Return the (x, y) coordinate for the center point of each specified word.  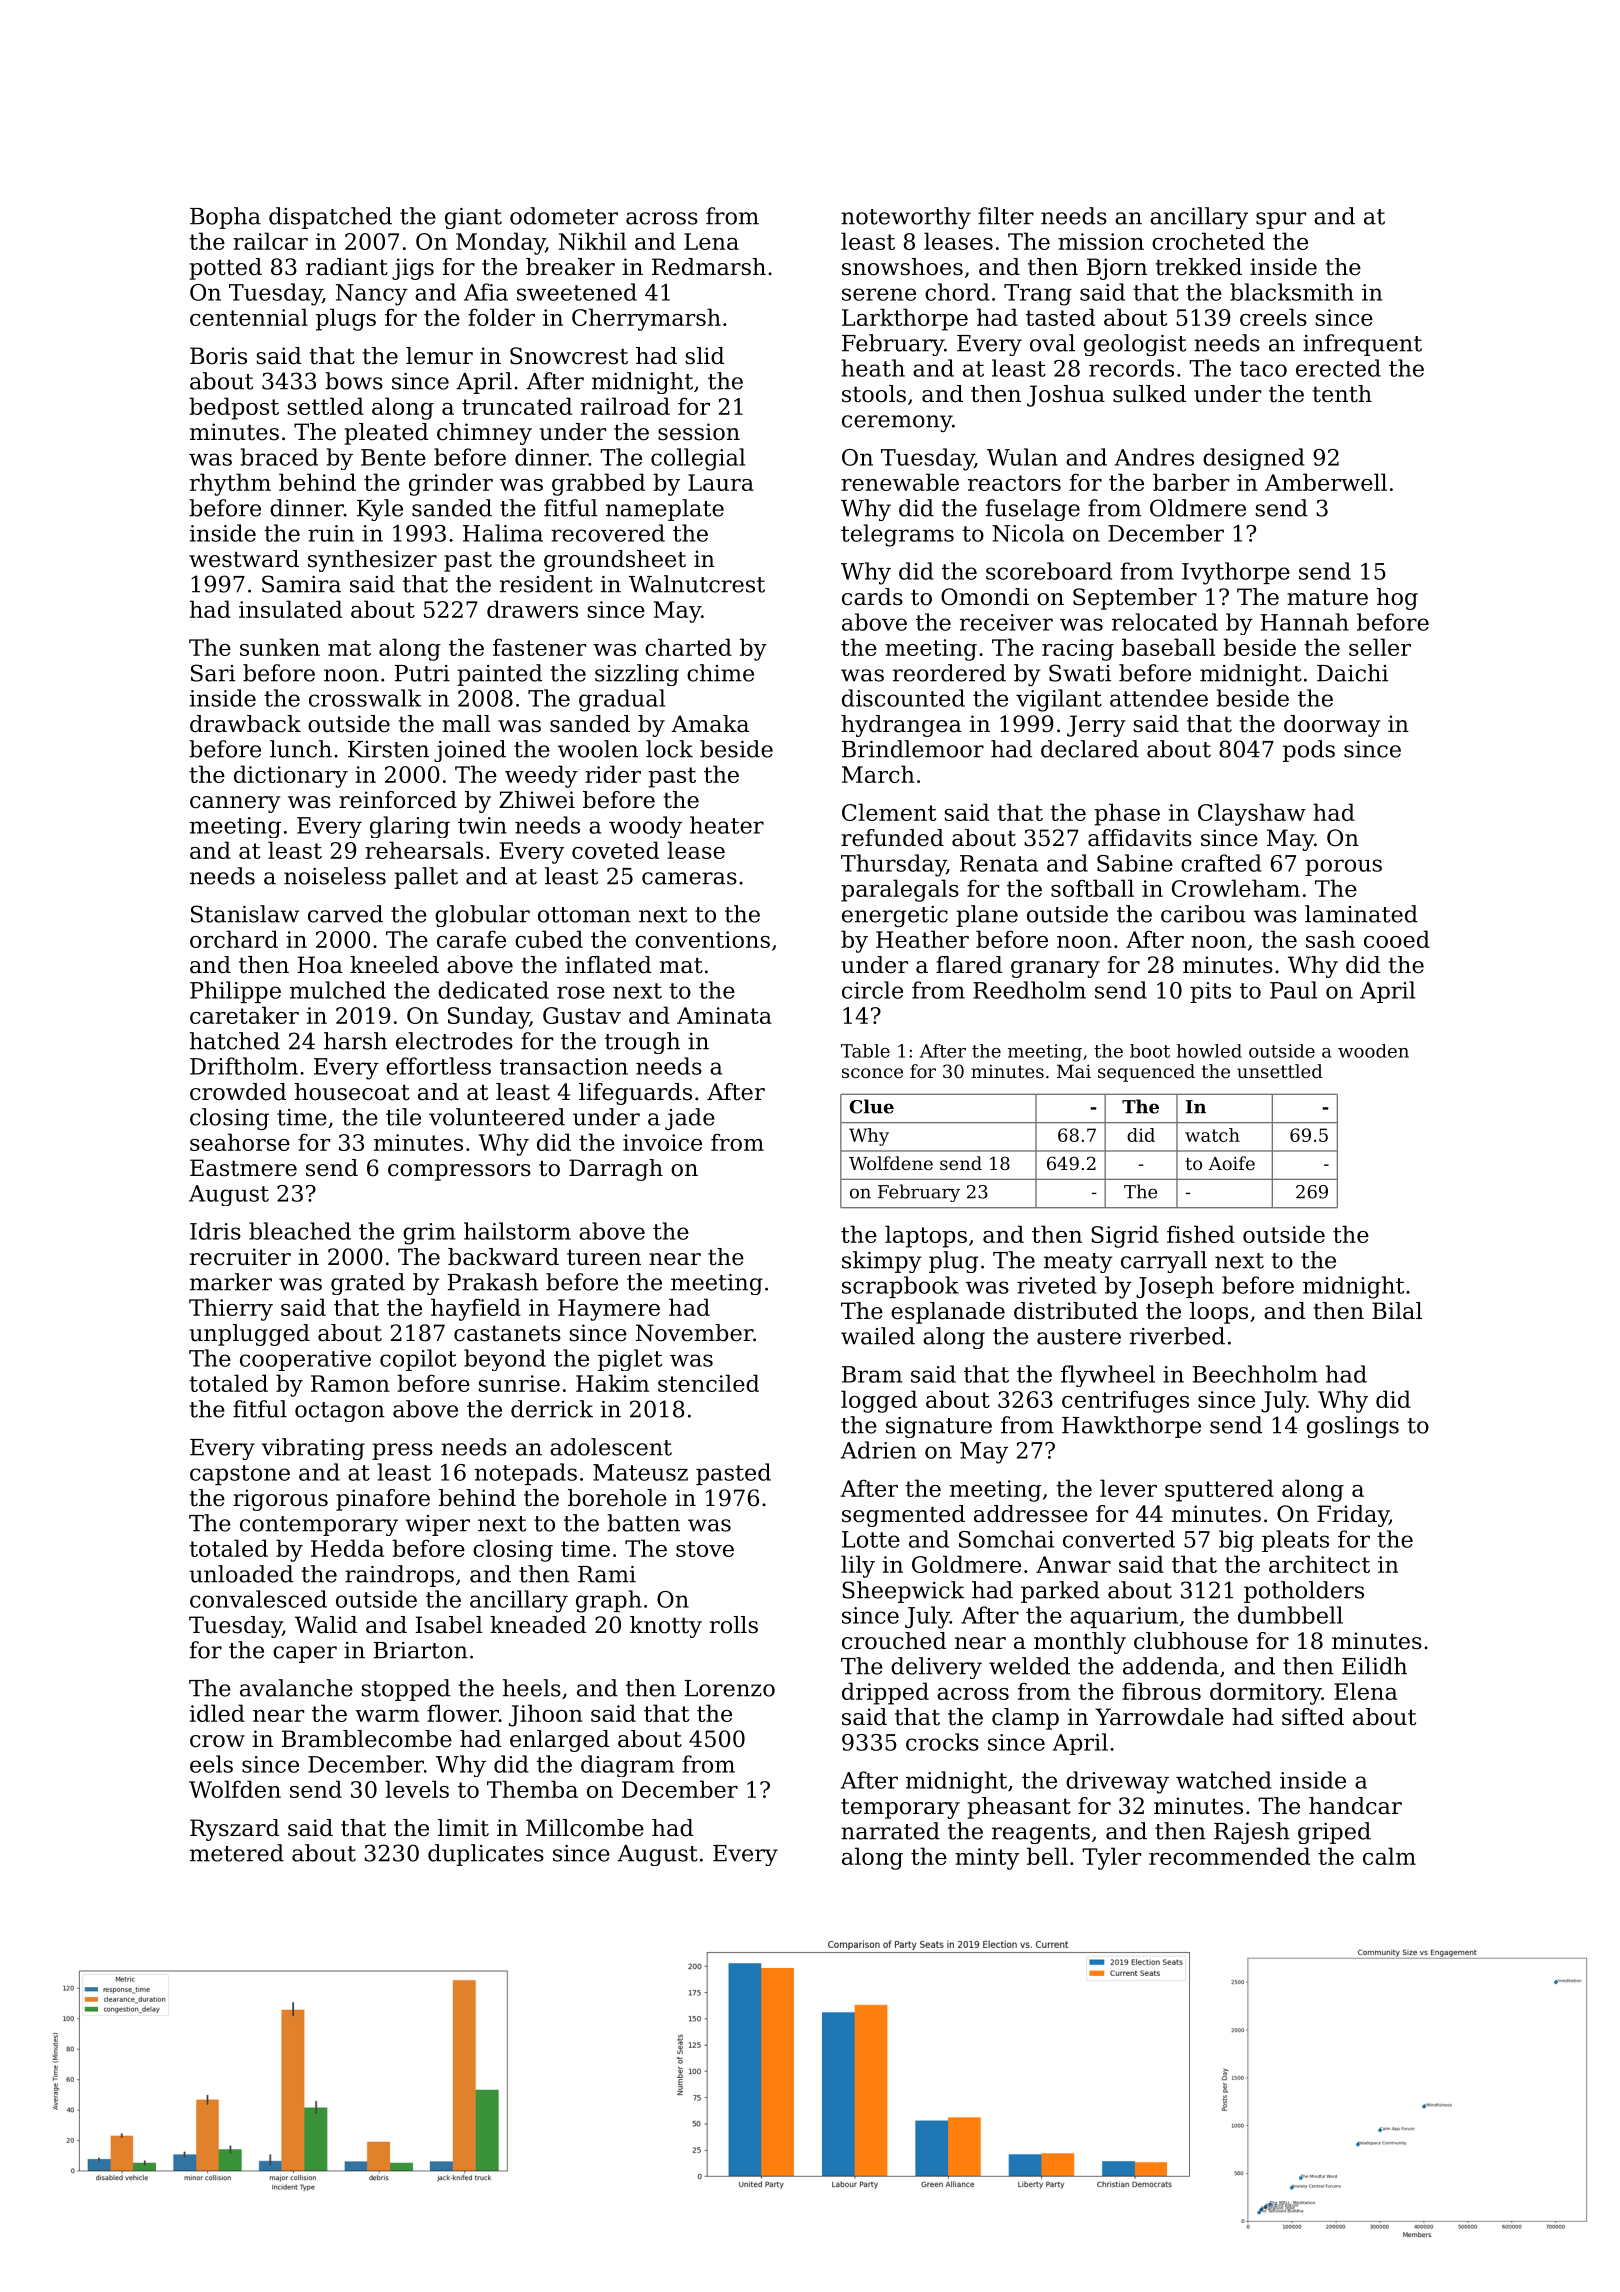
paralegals (900, 890)
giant (473, 218)
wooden (1373, 1051)
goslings (1353, 1427)
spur (1281, 220)
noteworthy (906, 218)
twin (482, 825)
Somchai (1006, 1539)
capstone (240, 1475)
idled (217, 1713)
